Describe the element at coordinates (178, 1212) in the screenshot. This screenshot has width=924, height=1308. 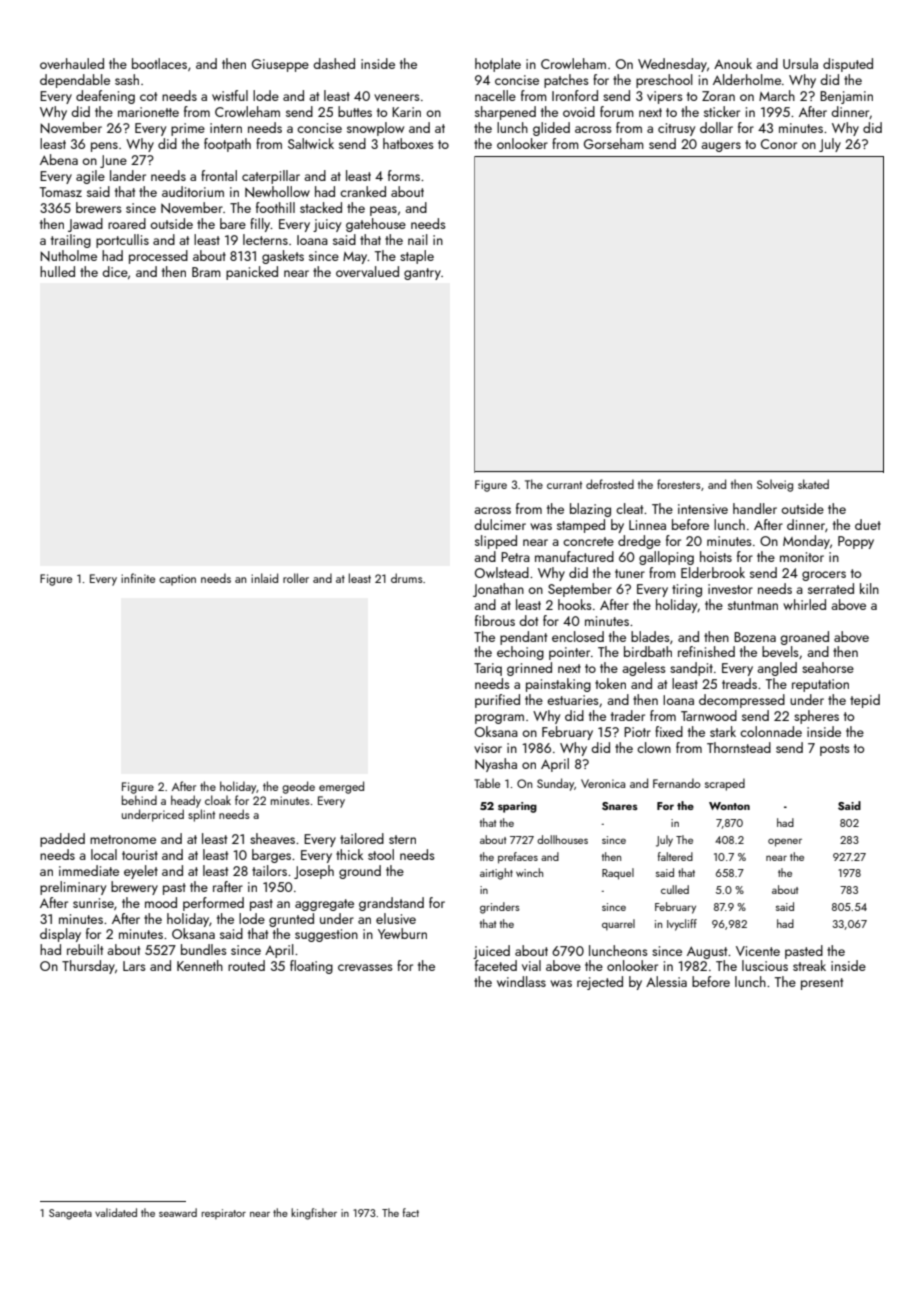
I see `seaward` at that location.
